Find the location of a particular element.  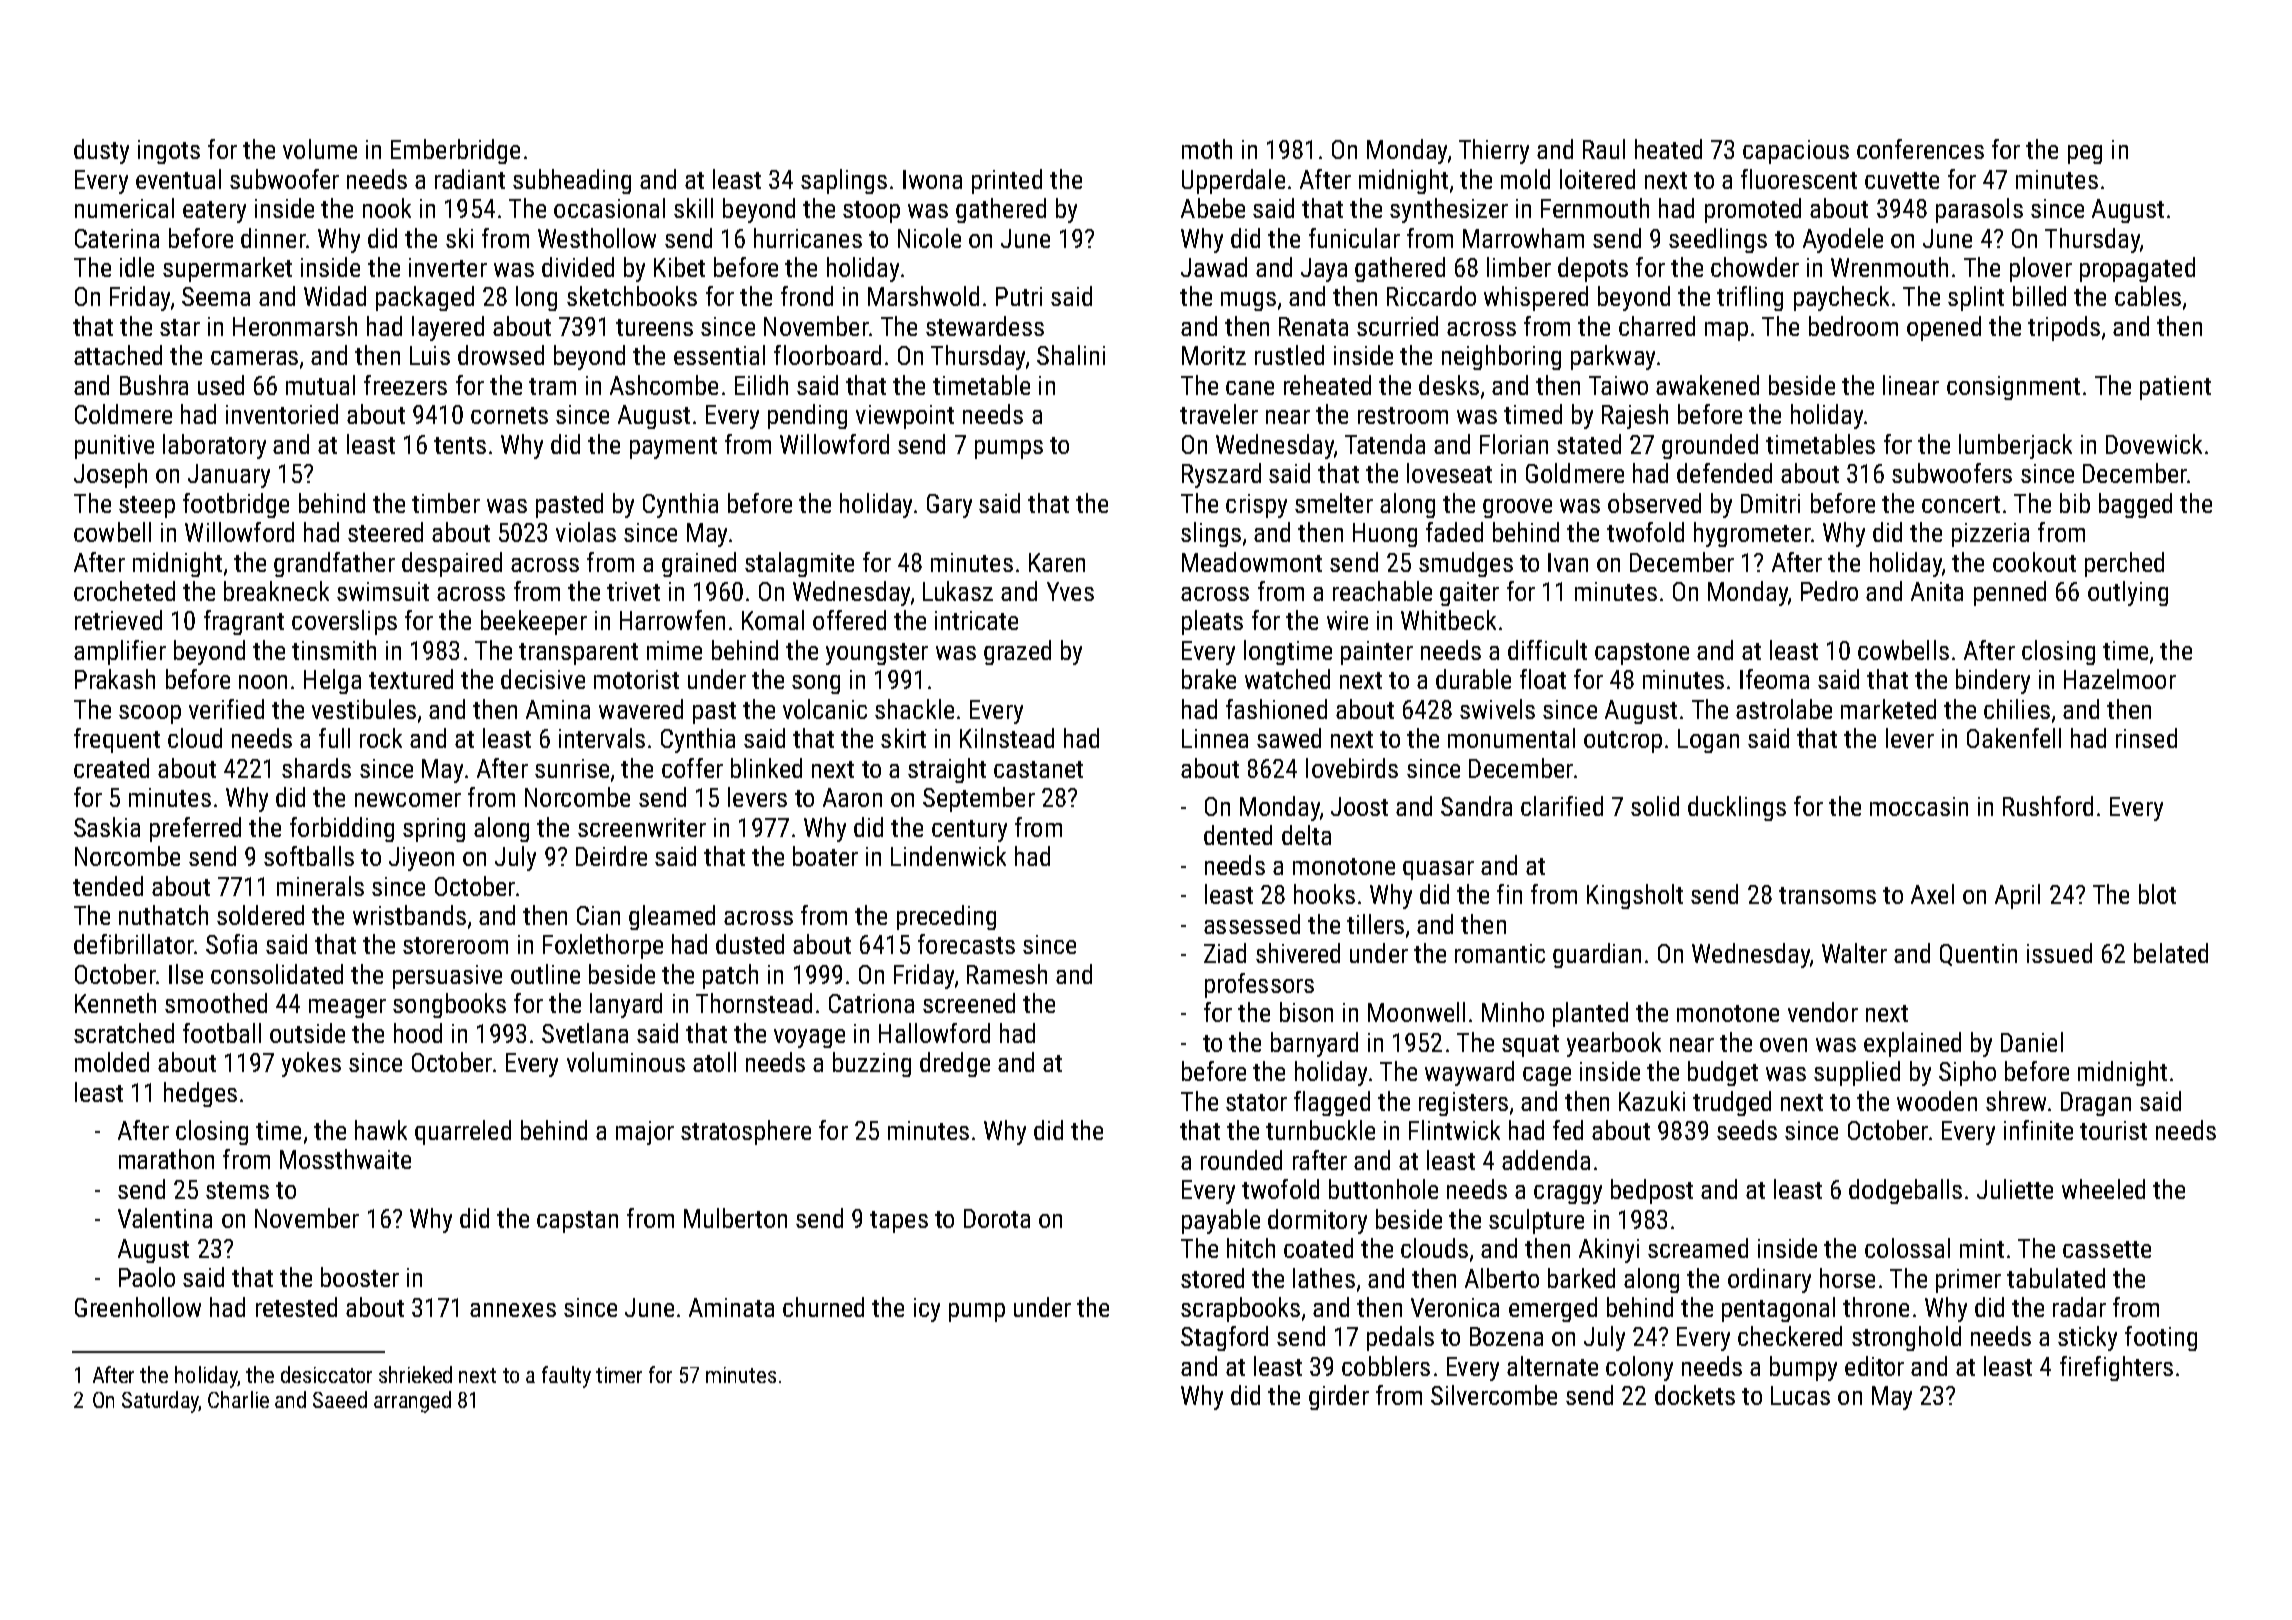

youngster is located at coordinates (877, 654).
